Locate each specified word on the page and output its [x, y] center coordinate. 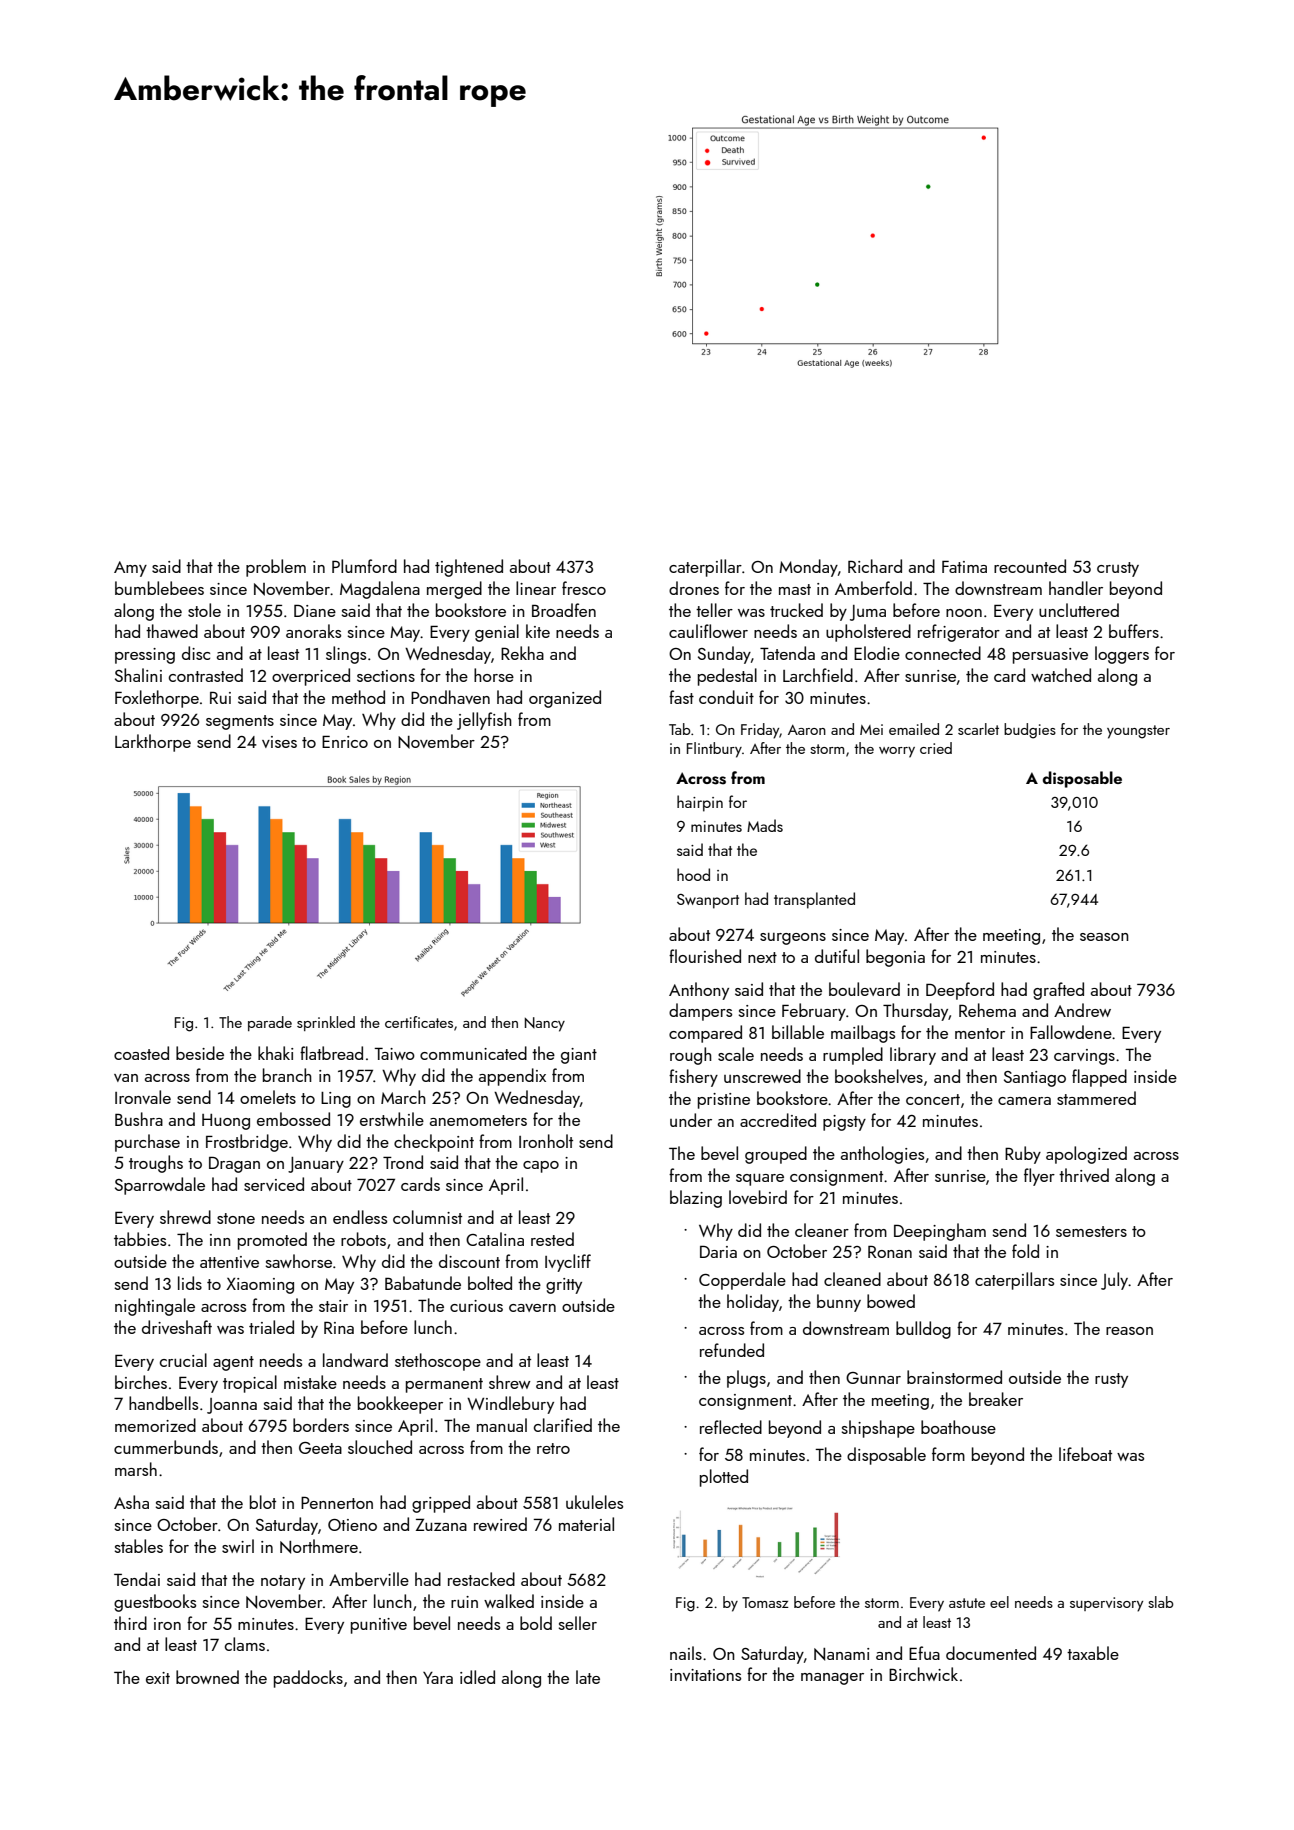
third [130, 1623]
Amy [130, 569]
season [1104, 937]
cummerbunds [166, 1447]
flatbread [331, 1053]
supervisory [1106, 1604]
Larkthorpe [153, 743]
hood [693, 874]
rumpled [853, 1056]
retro [553, 1448]
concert [933, 1099]
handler [1076, 588]
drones [694, 588]
